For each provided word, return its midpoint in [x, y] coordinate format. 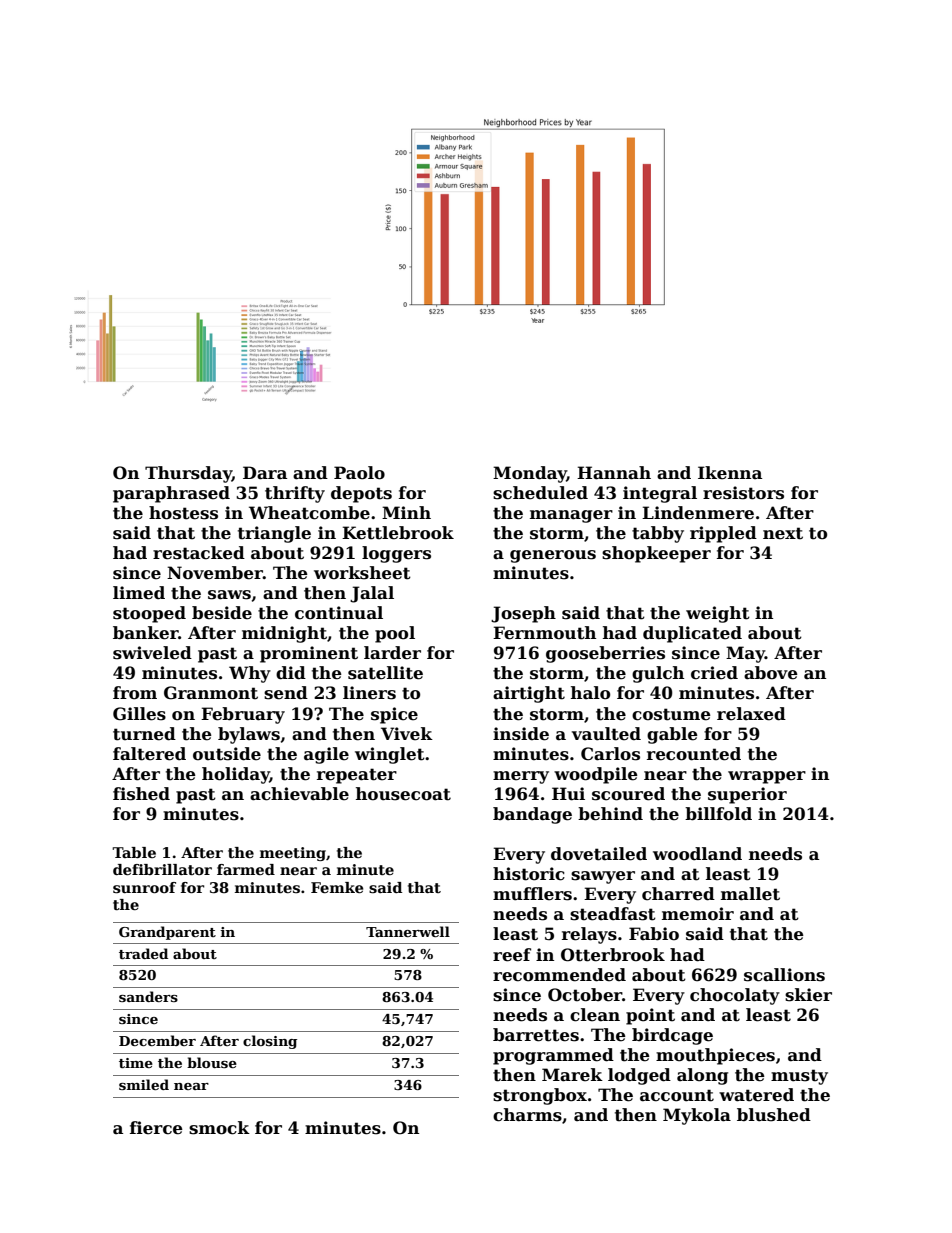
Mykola [697, 1116]
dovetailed [599, 854]
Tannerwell [408, 931]
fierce [156, 1128]
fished [141, 794]
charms [527, 1115]
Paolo [359, 473]
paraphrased [171, 494]
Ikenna [730, 473]
